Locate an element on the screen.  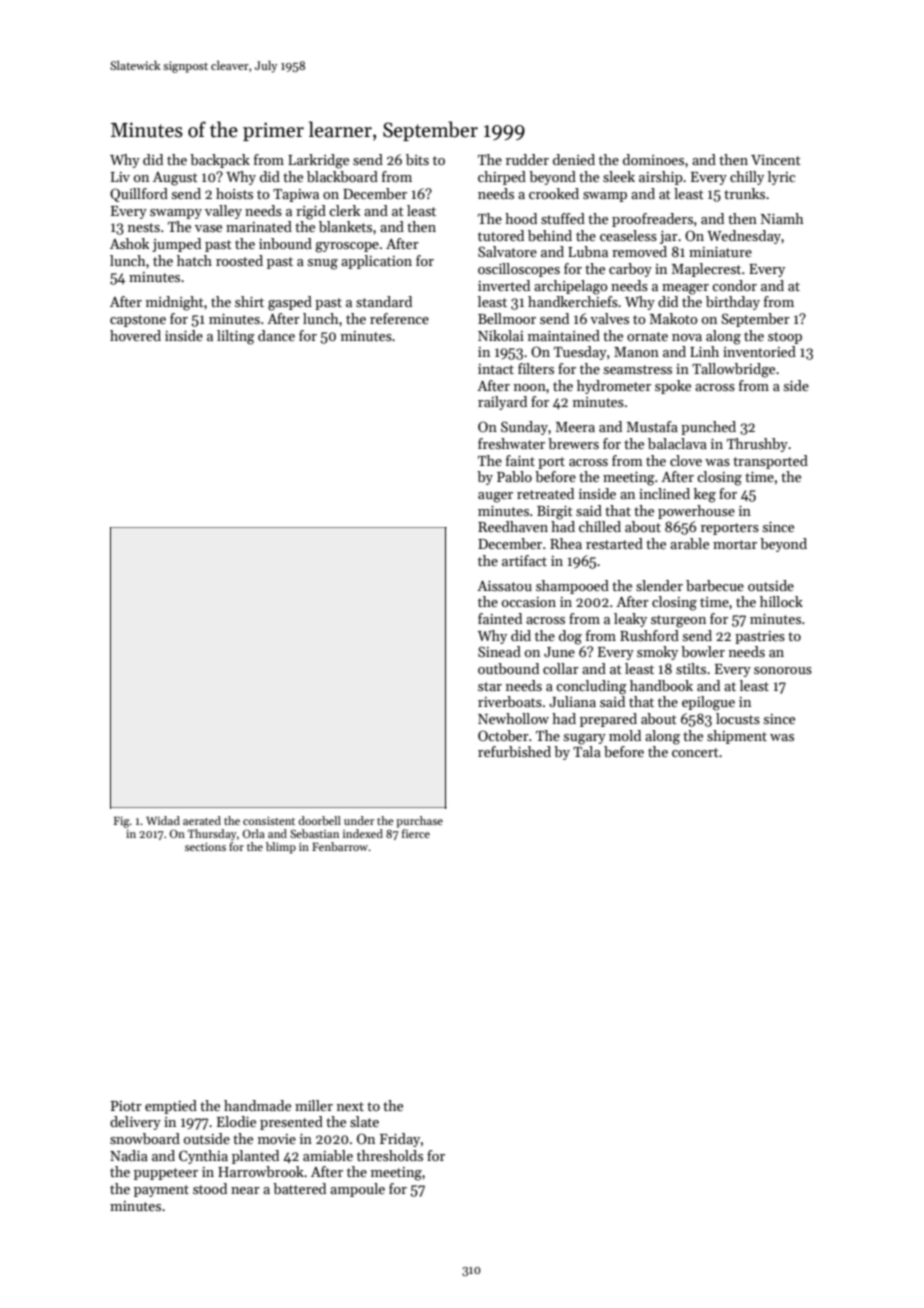
consistent is located at coordinates (269, 821).
